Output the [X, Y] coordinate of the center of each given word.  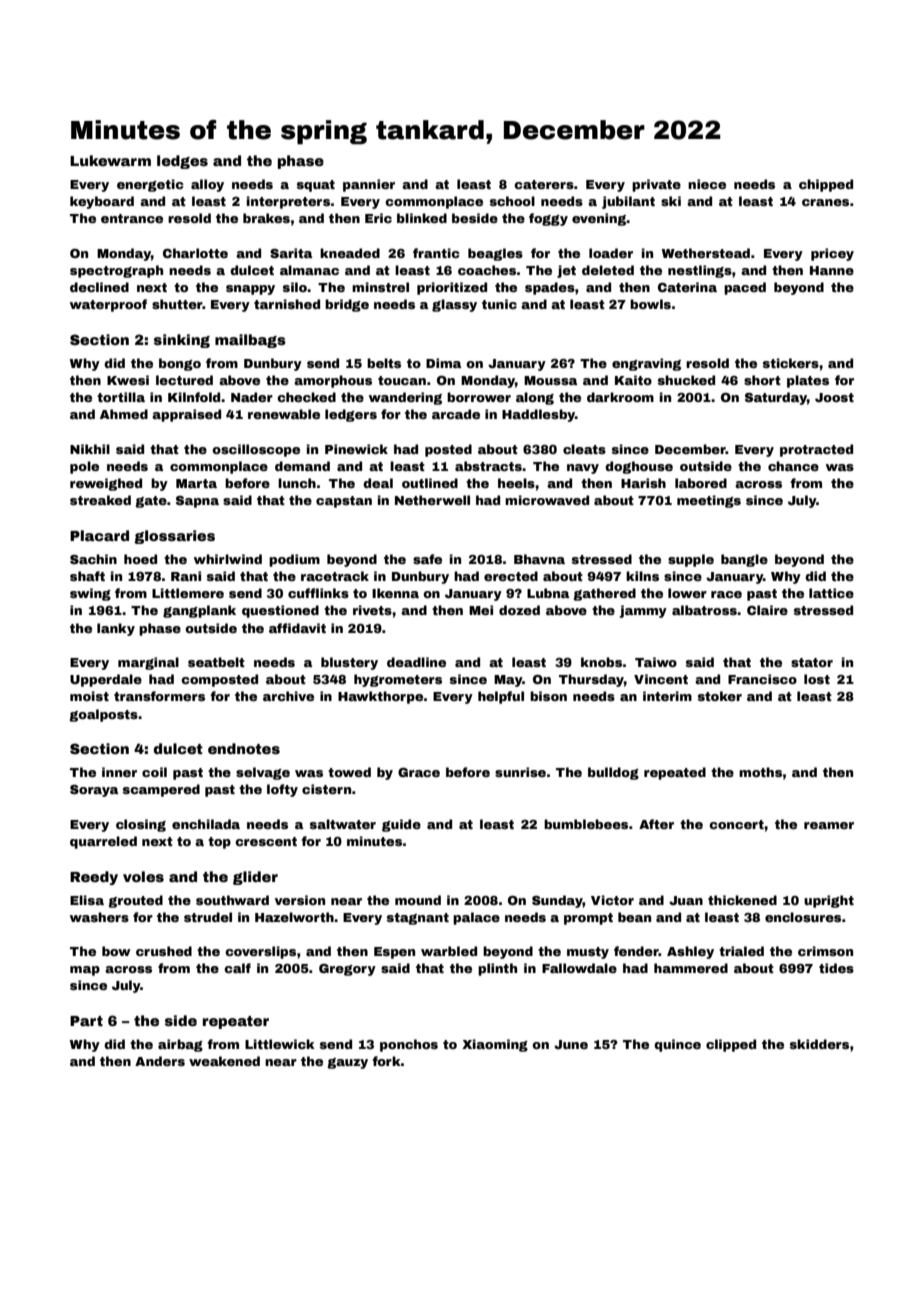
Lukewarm [110, 160]
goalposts [103, 715]
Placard [99, 535]
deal [378, 483]
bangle [744, 560]
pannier [369, 185]
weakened [224, 1061]
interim [667, 696]
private [656, 185]
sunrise [520, 772]
